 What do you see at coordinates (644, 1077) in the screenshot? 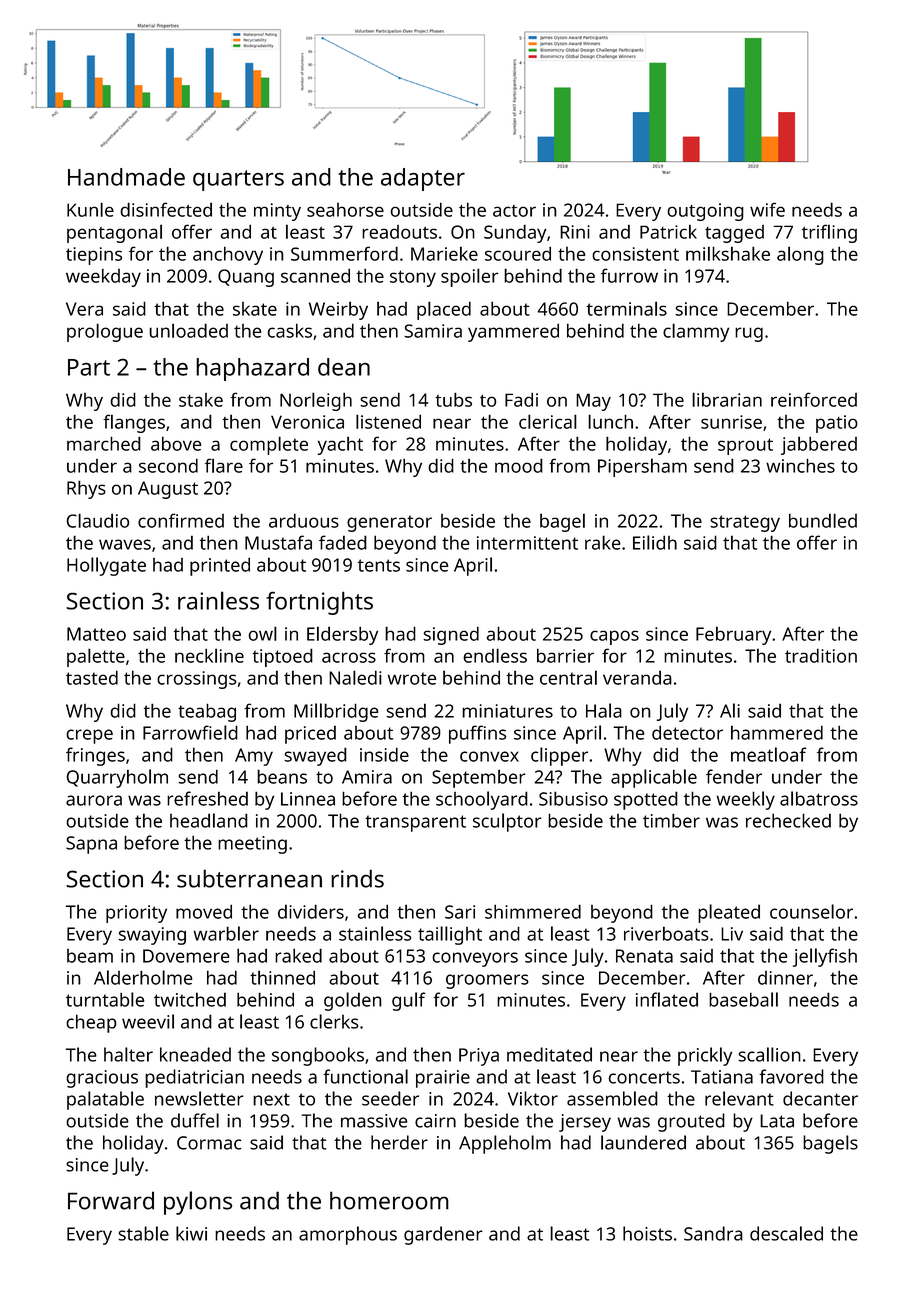
I see `concerts` at bounding box center [644, 1077].
